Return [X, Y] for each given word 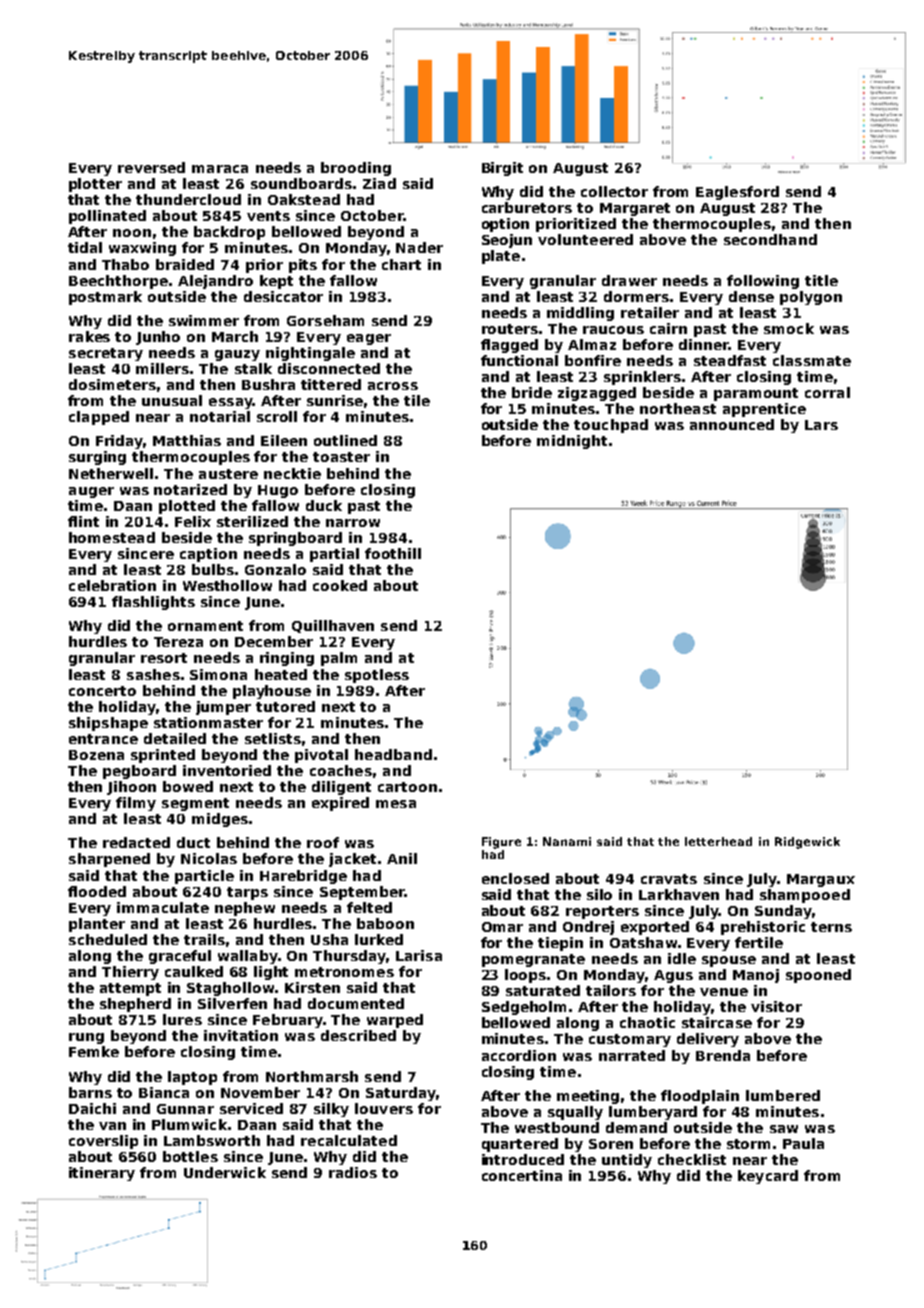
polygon [811, 298]
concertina [522, 1175]
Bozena [96, 755]
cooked [340, 585]
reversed [151, 167]
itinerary [102, 1174]
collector [614, 191]
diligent [341, 788]
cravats [669, 879]
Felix [193, 521]
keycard [768, 1177]
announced [732, 424]
